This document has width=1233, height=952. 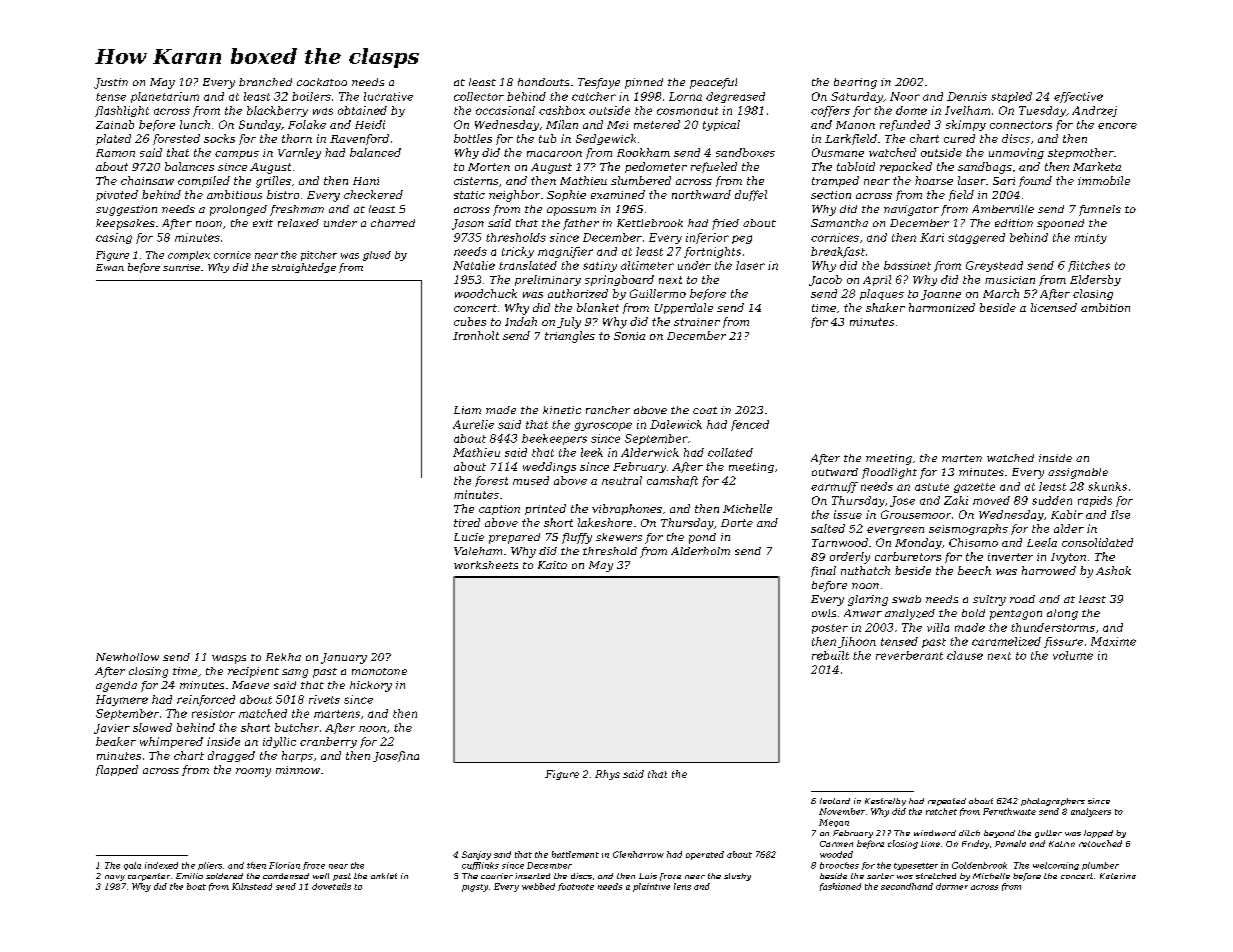 I want to click on tired, so click(x=467, y=522).
